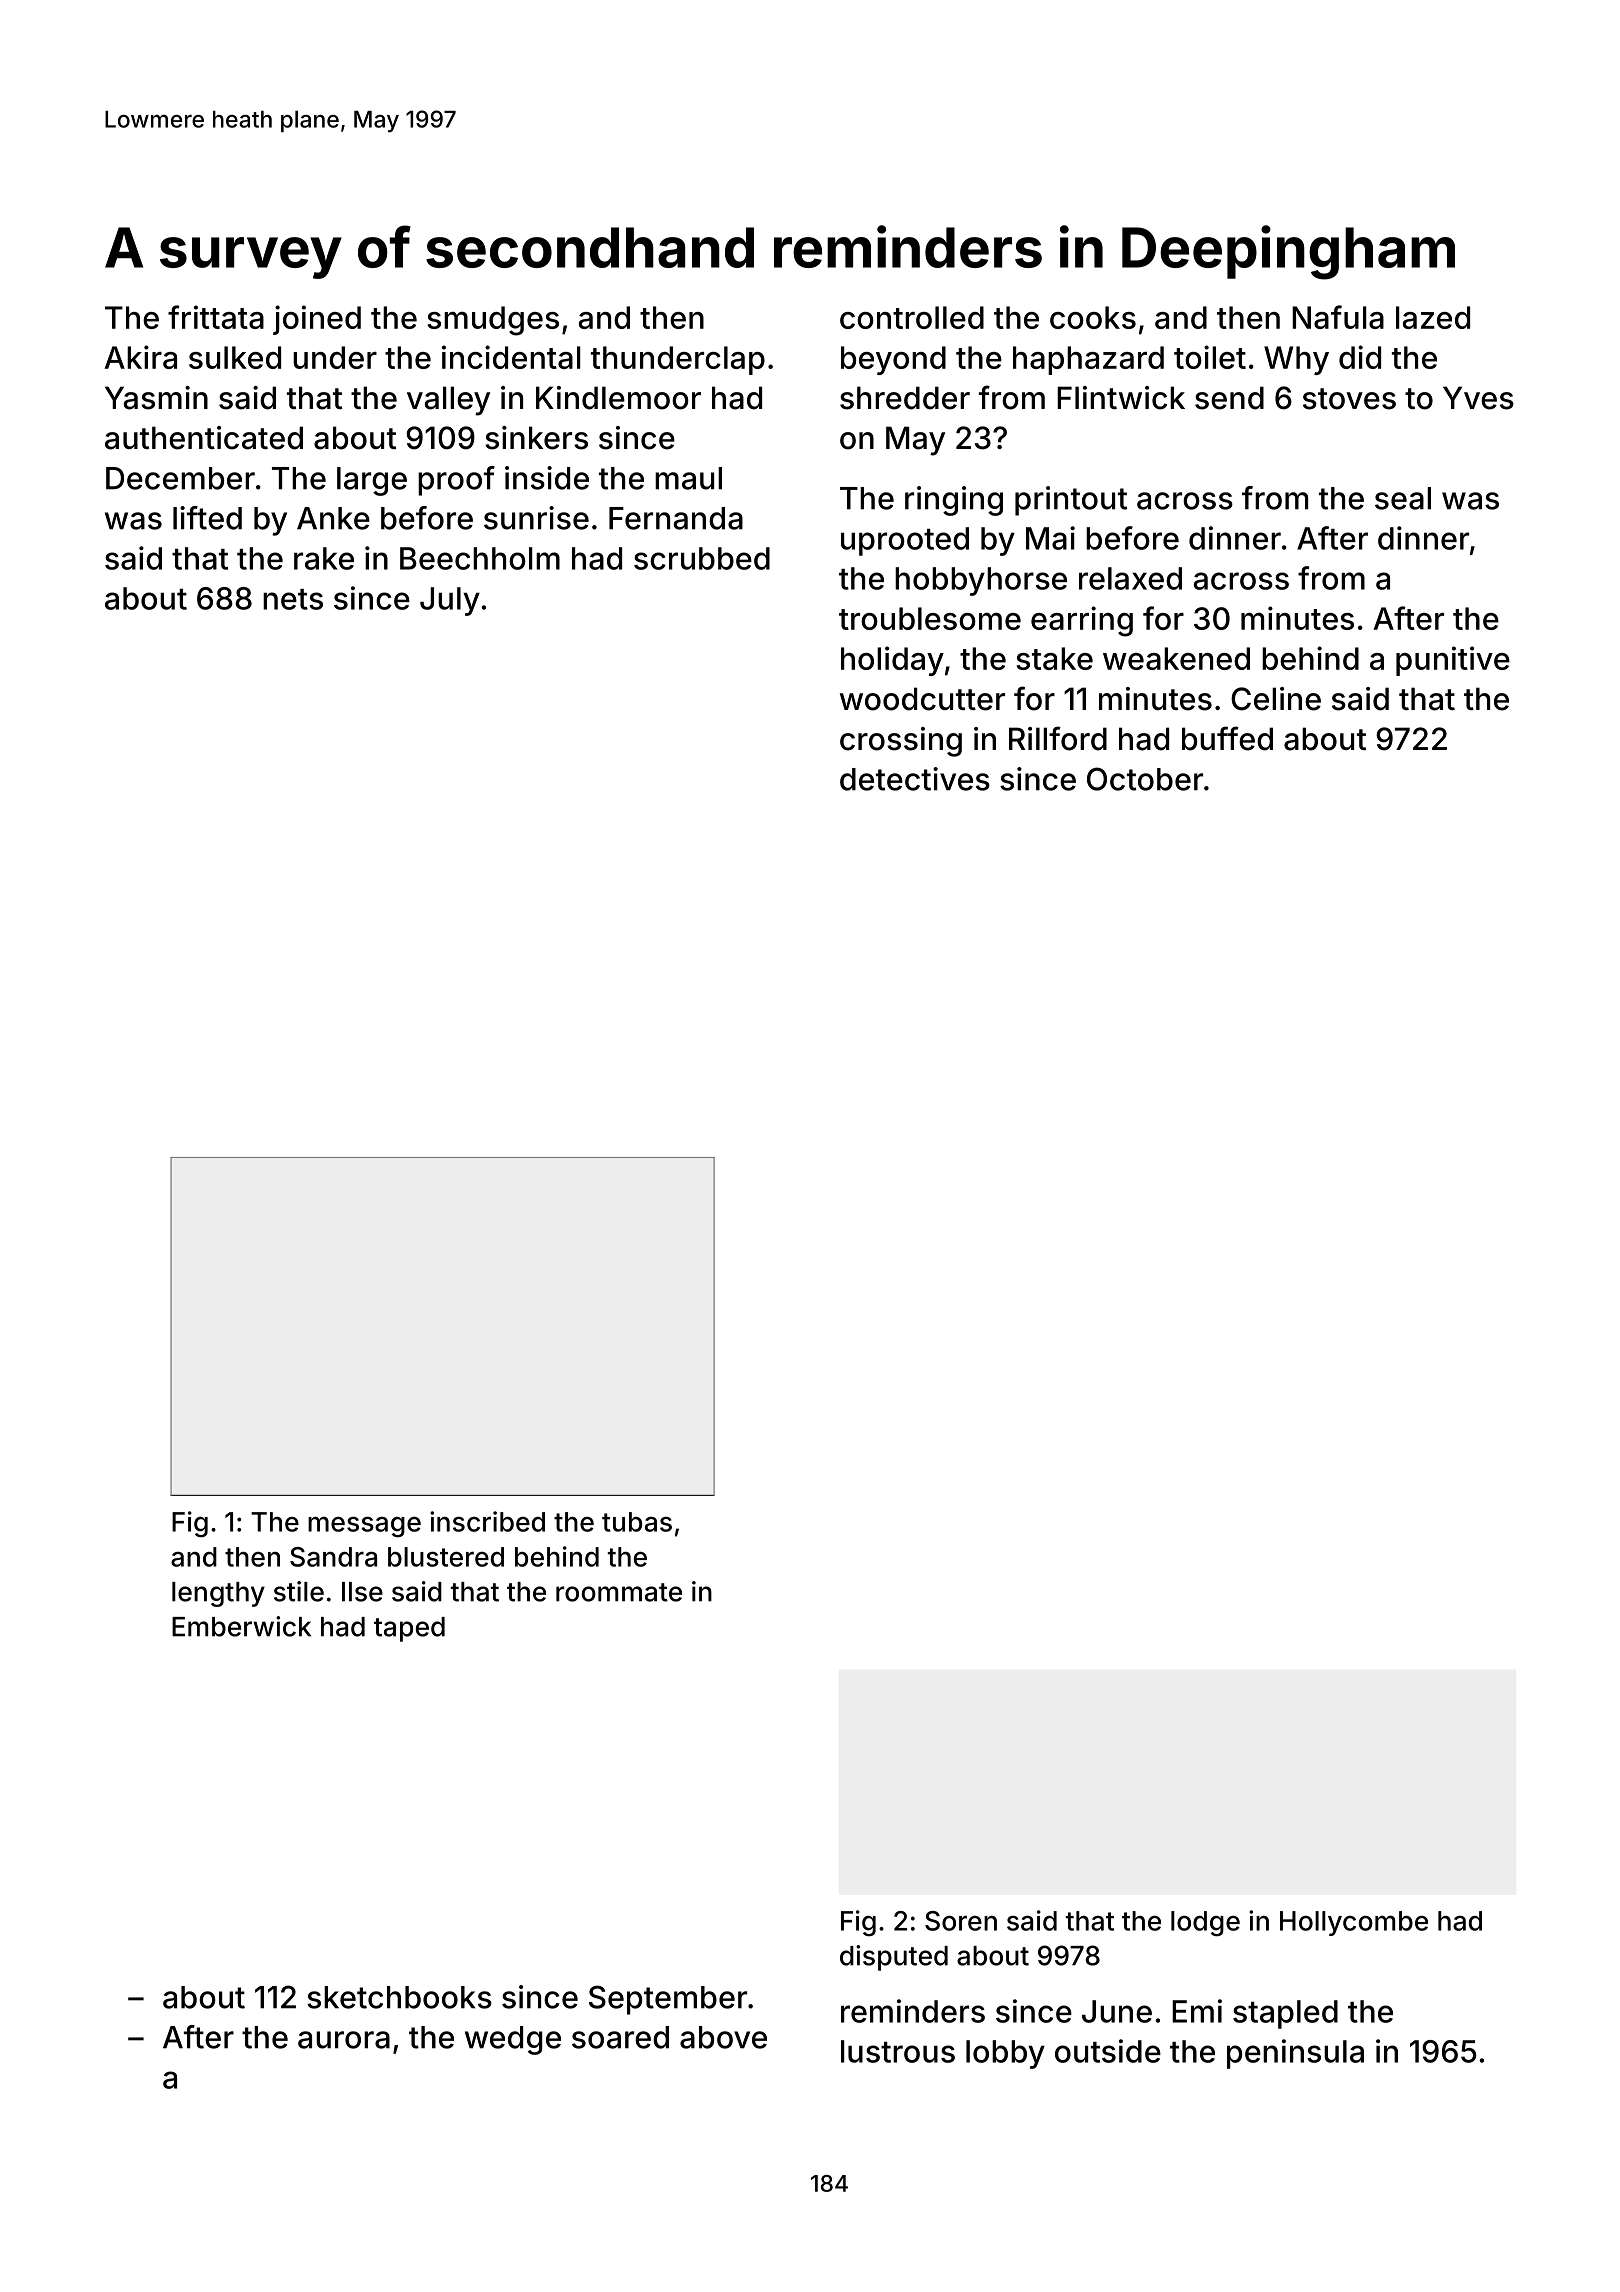 Image resolution: width=1620 pixels, height=2292 pixels. Describe the element at coordinates (216, 317) in the screenshot. I see `frittata` at that location.
